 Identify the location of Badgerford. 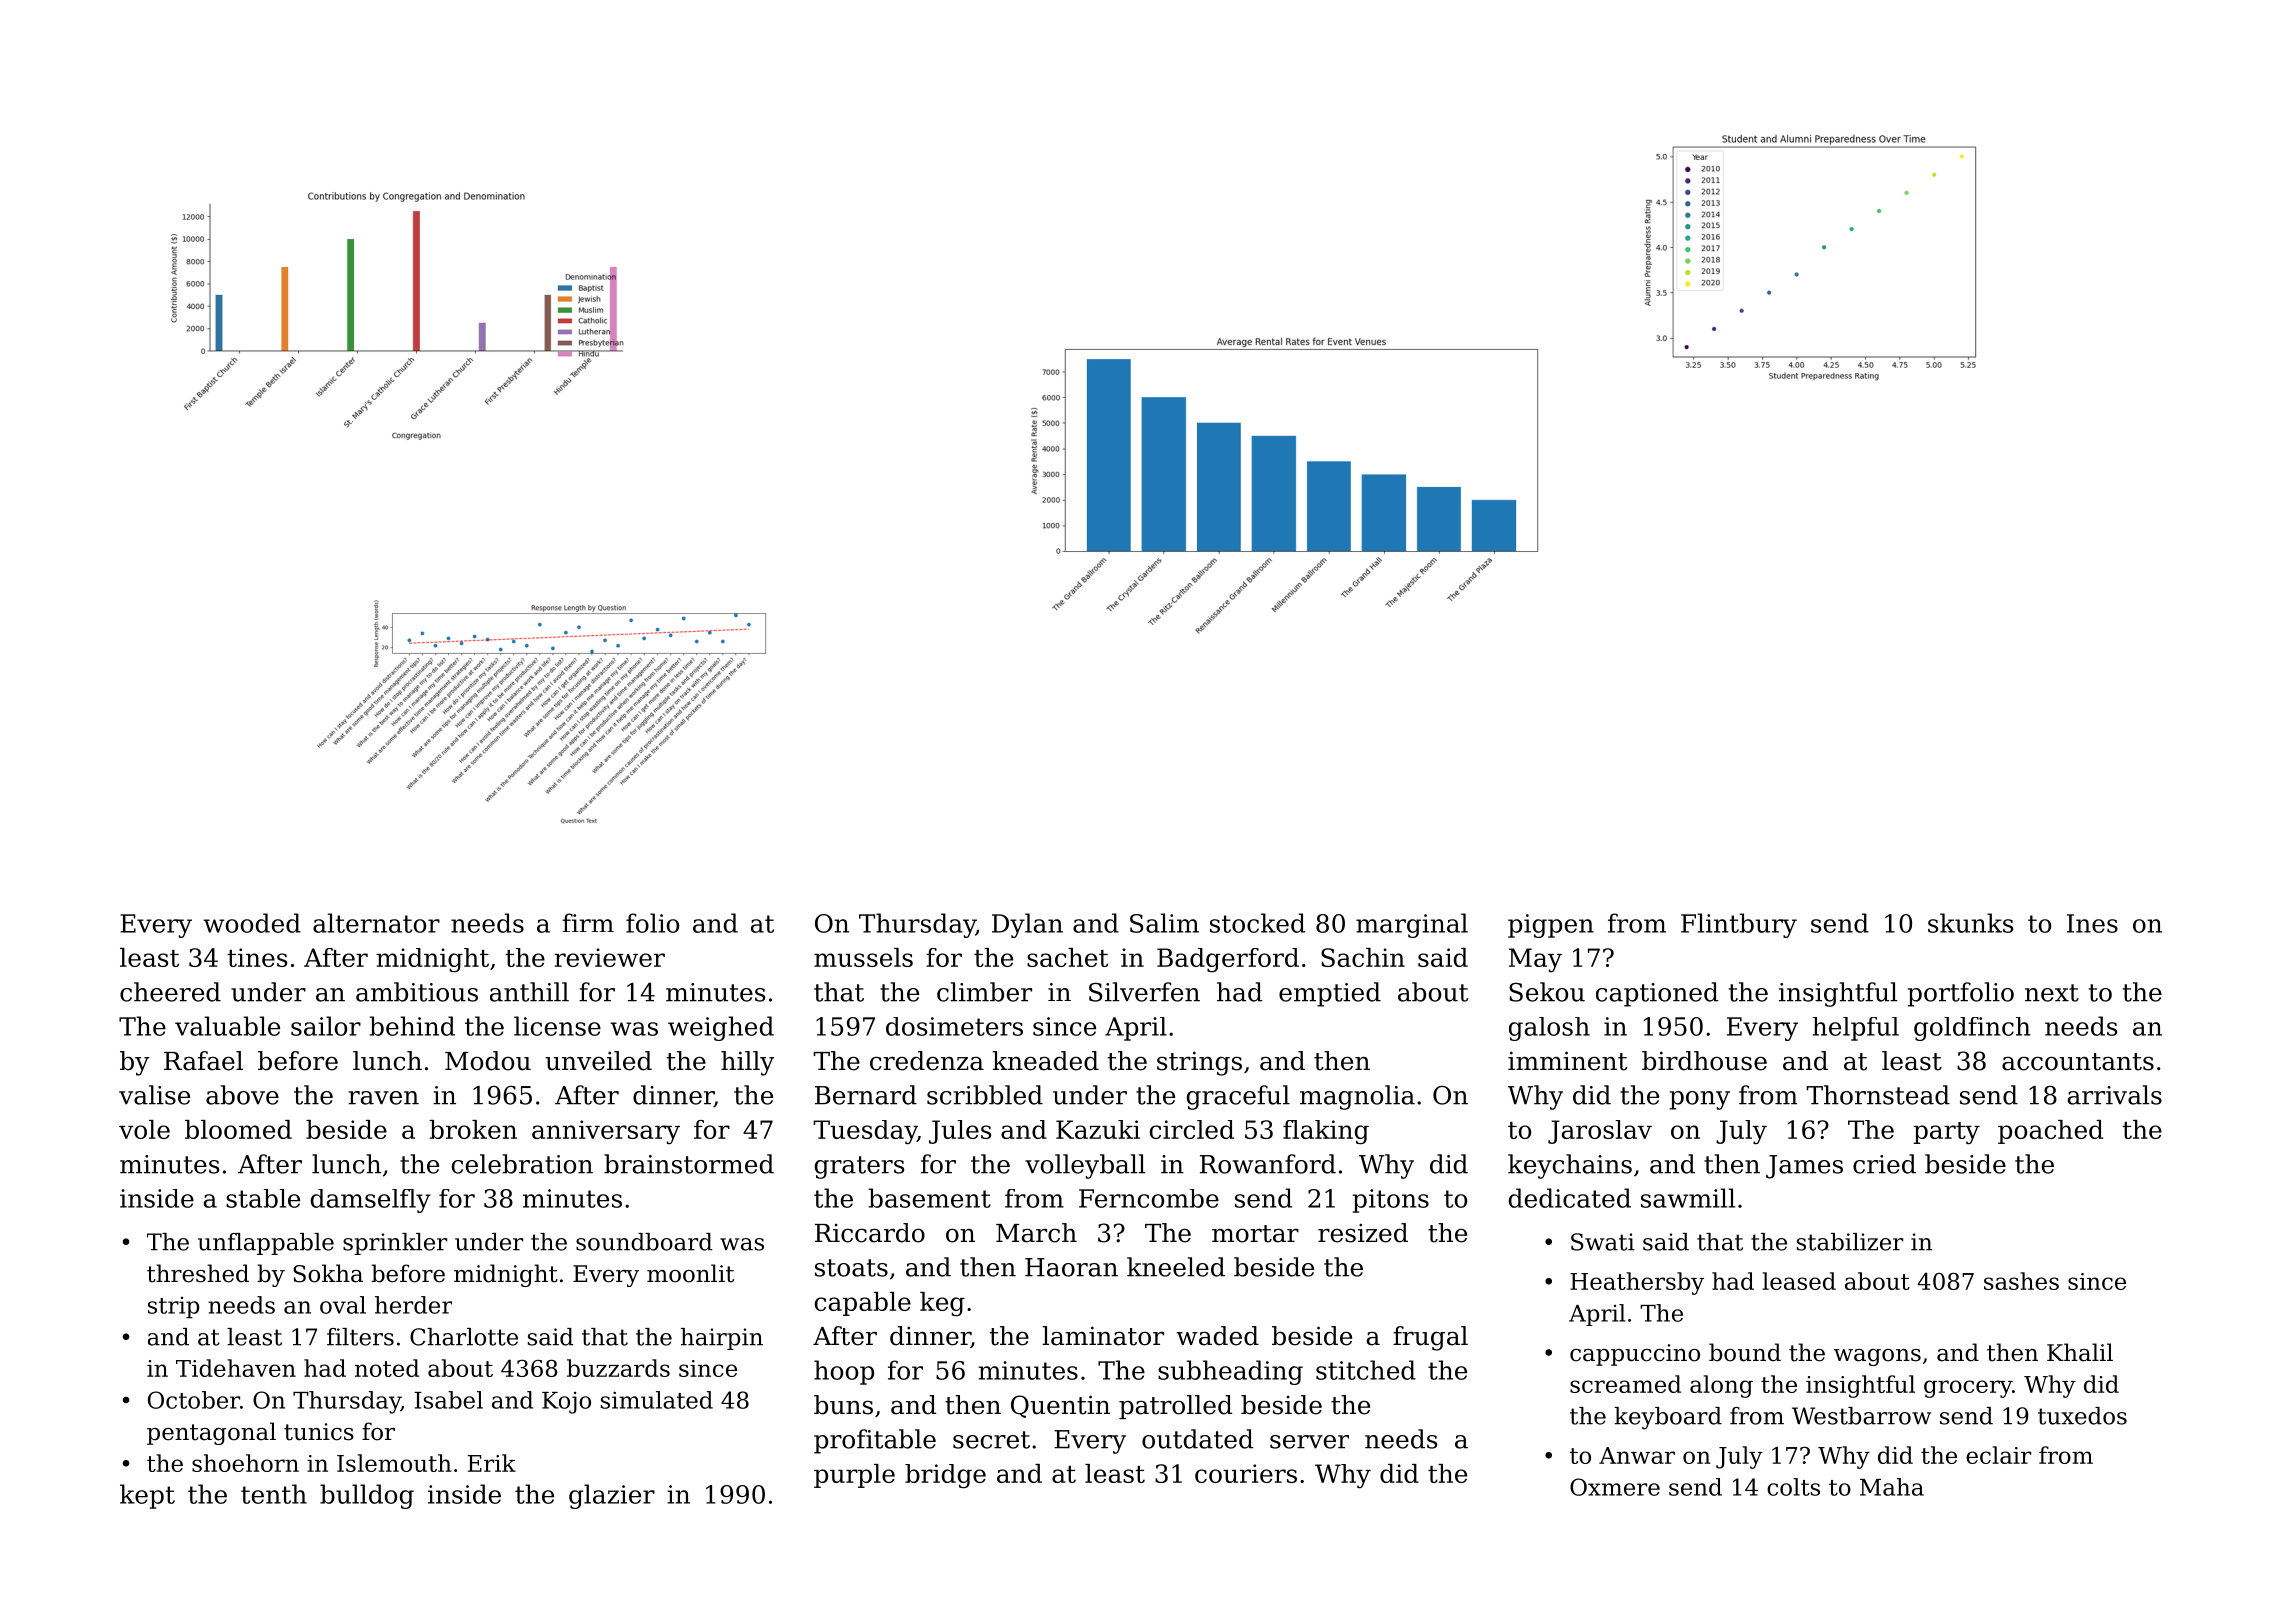
(1228, 960).
